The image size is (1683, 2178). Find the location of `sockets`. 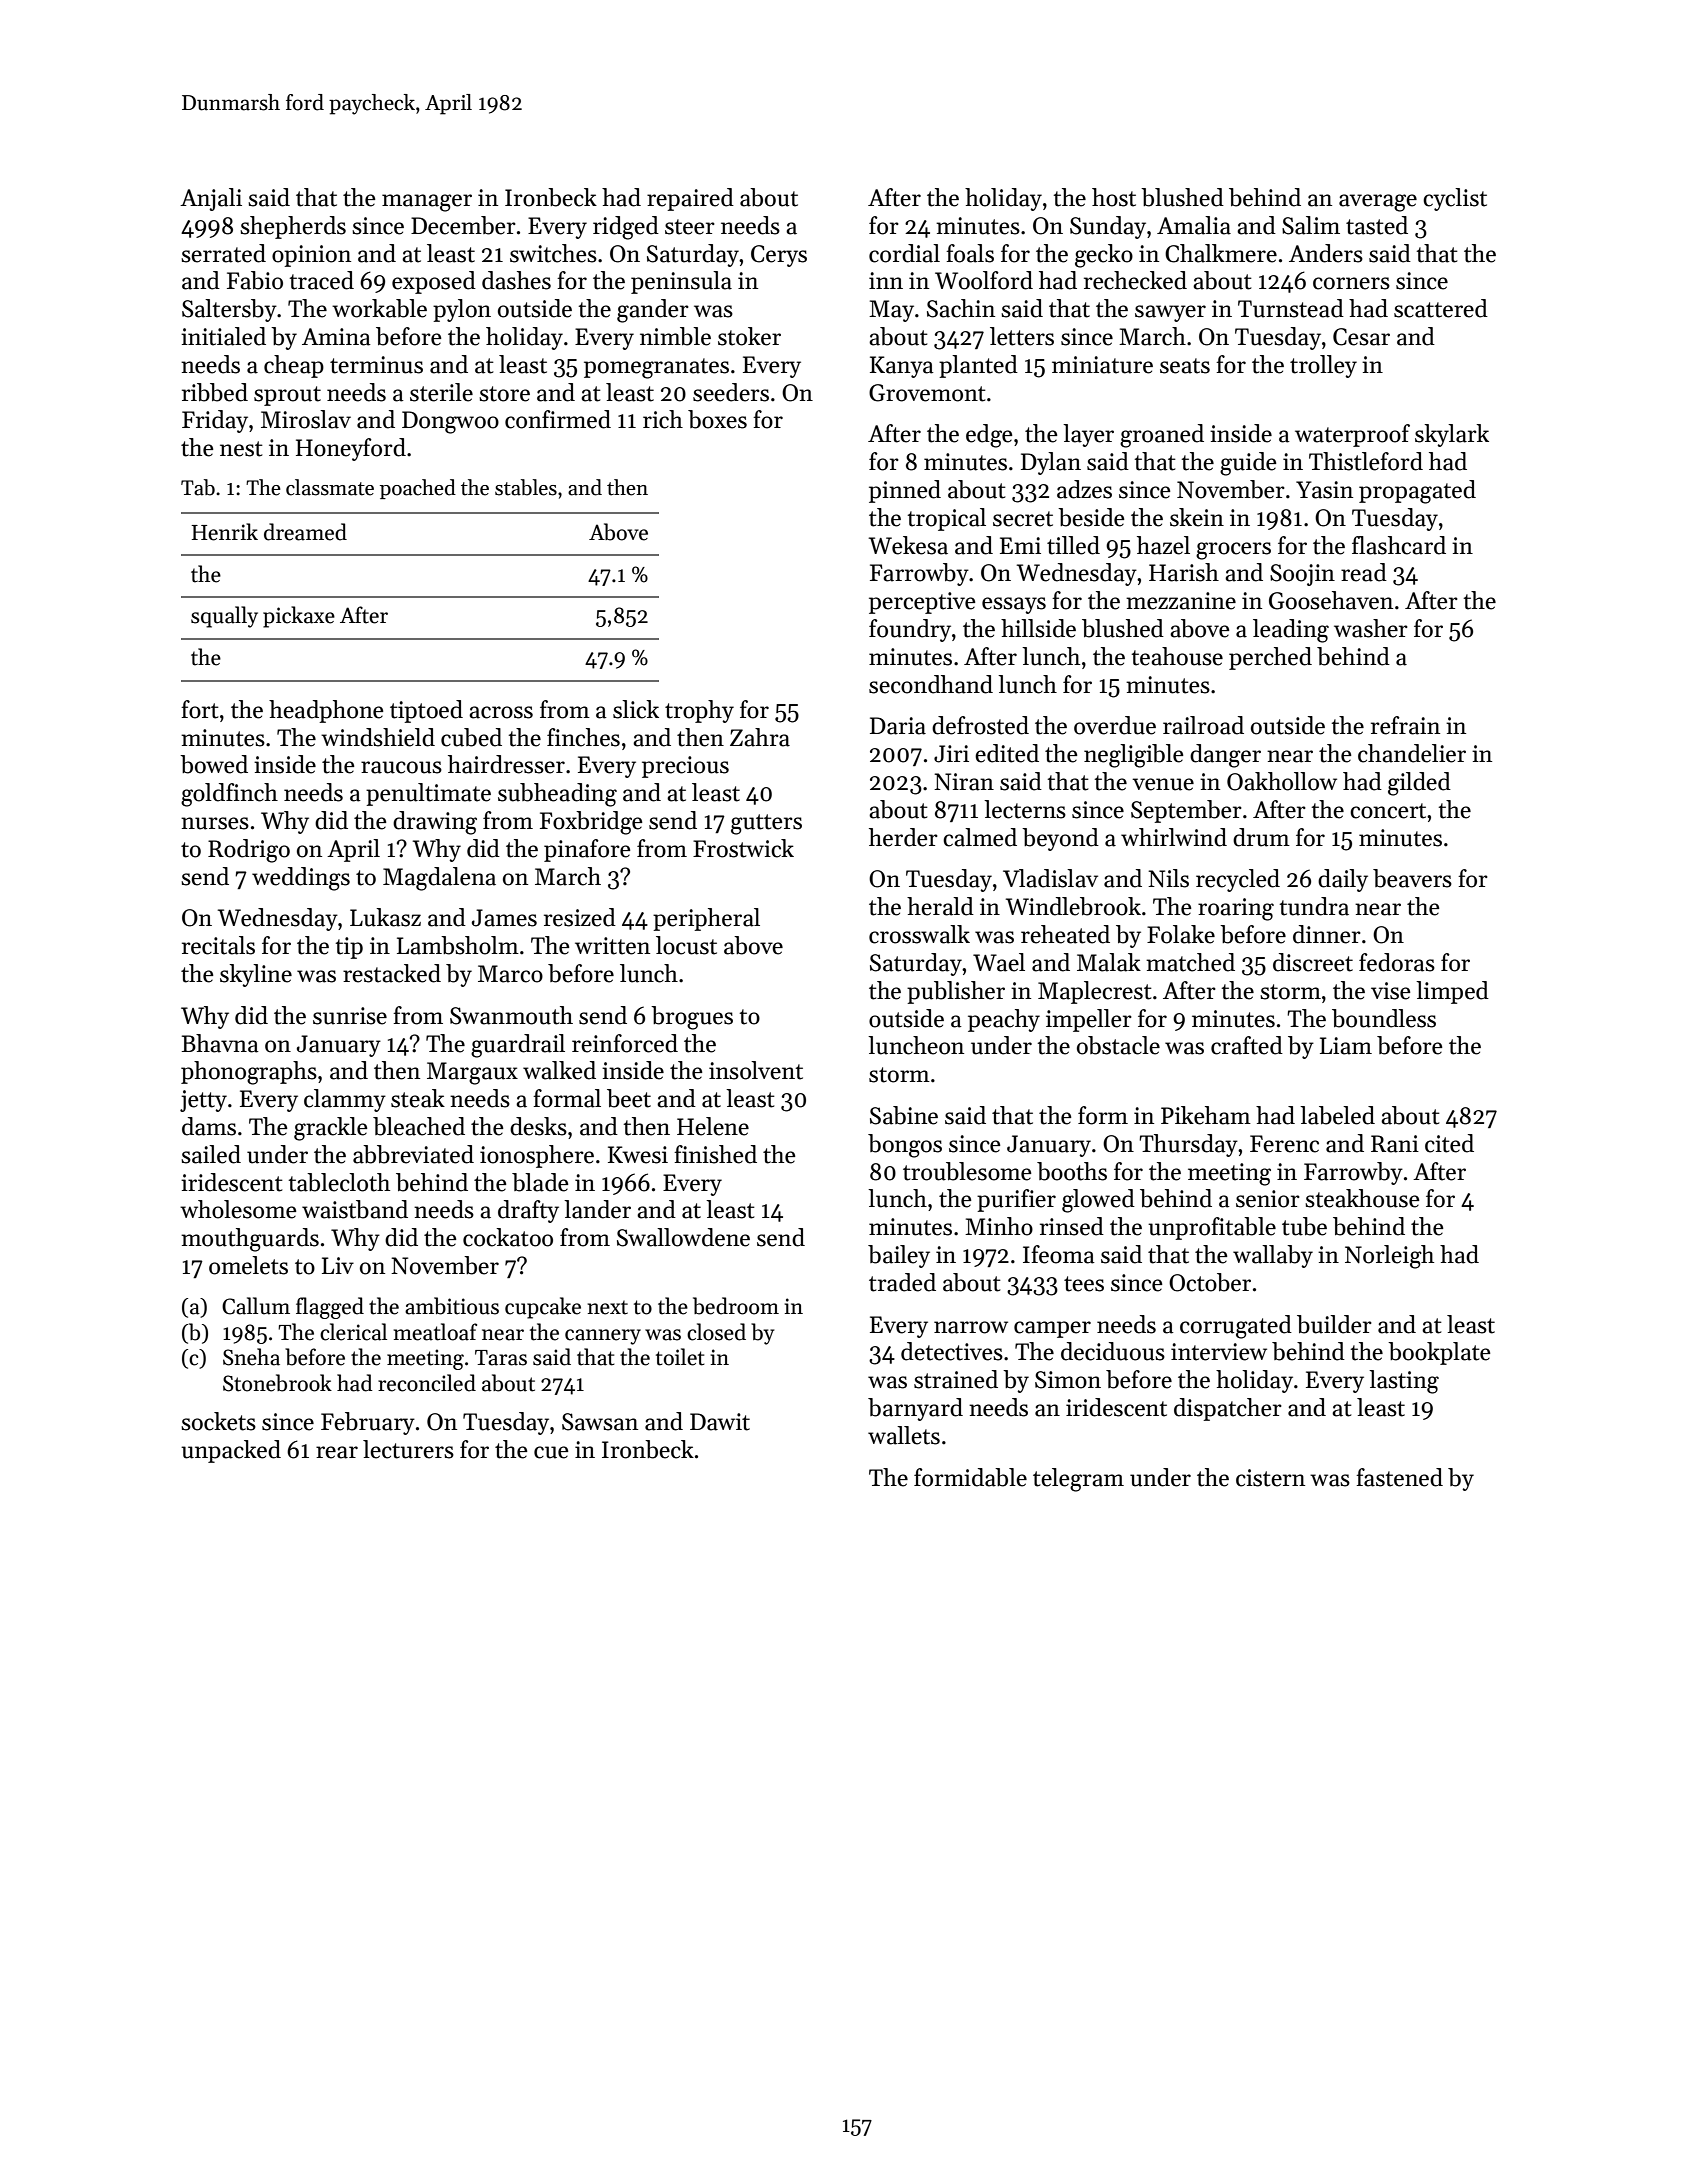

sockets is located at coordinates (218, 1421).
